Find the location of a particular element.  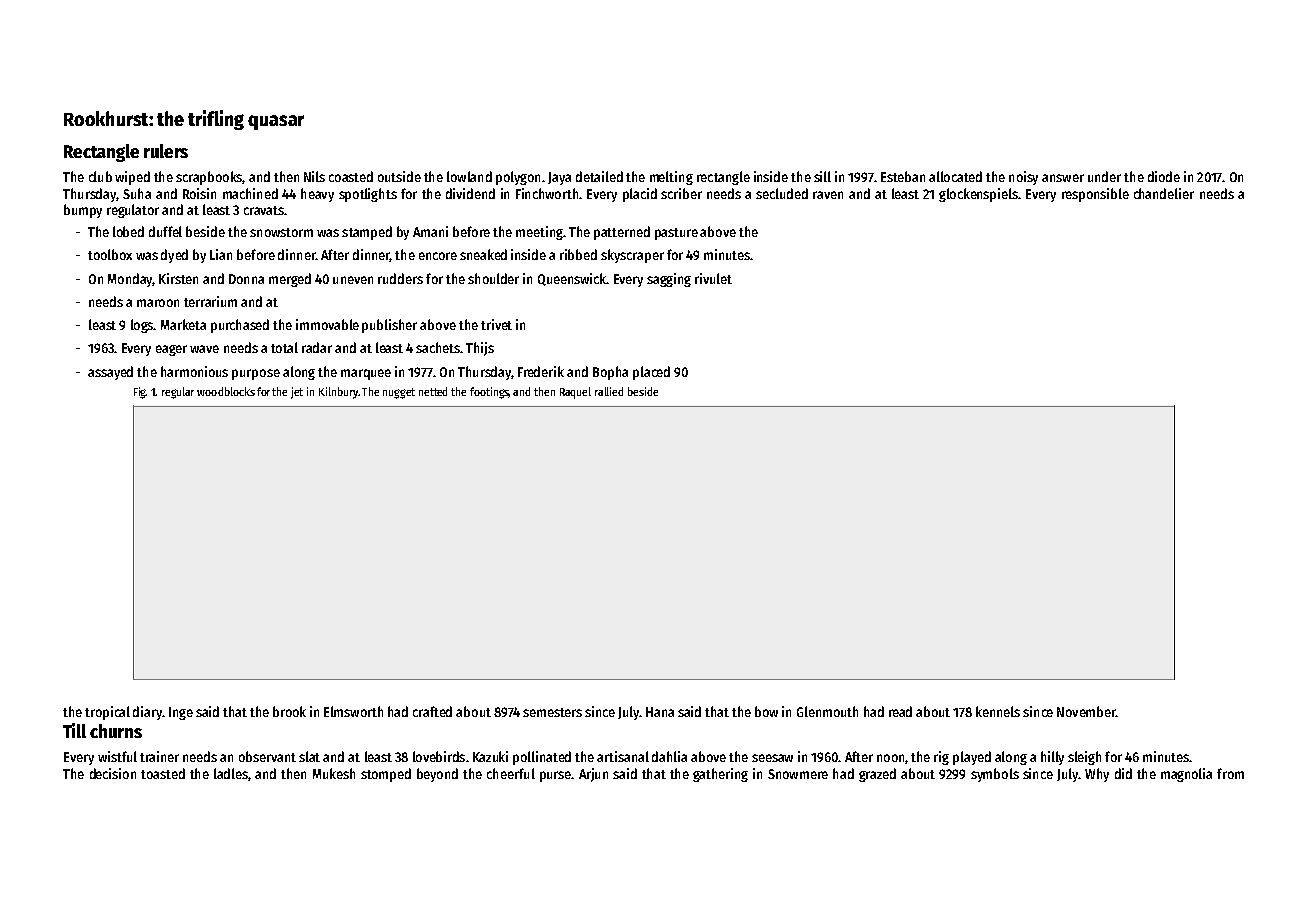

chandelier is located at coordinates (1164, 193).
